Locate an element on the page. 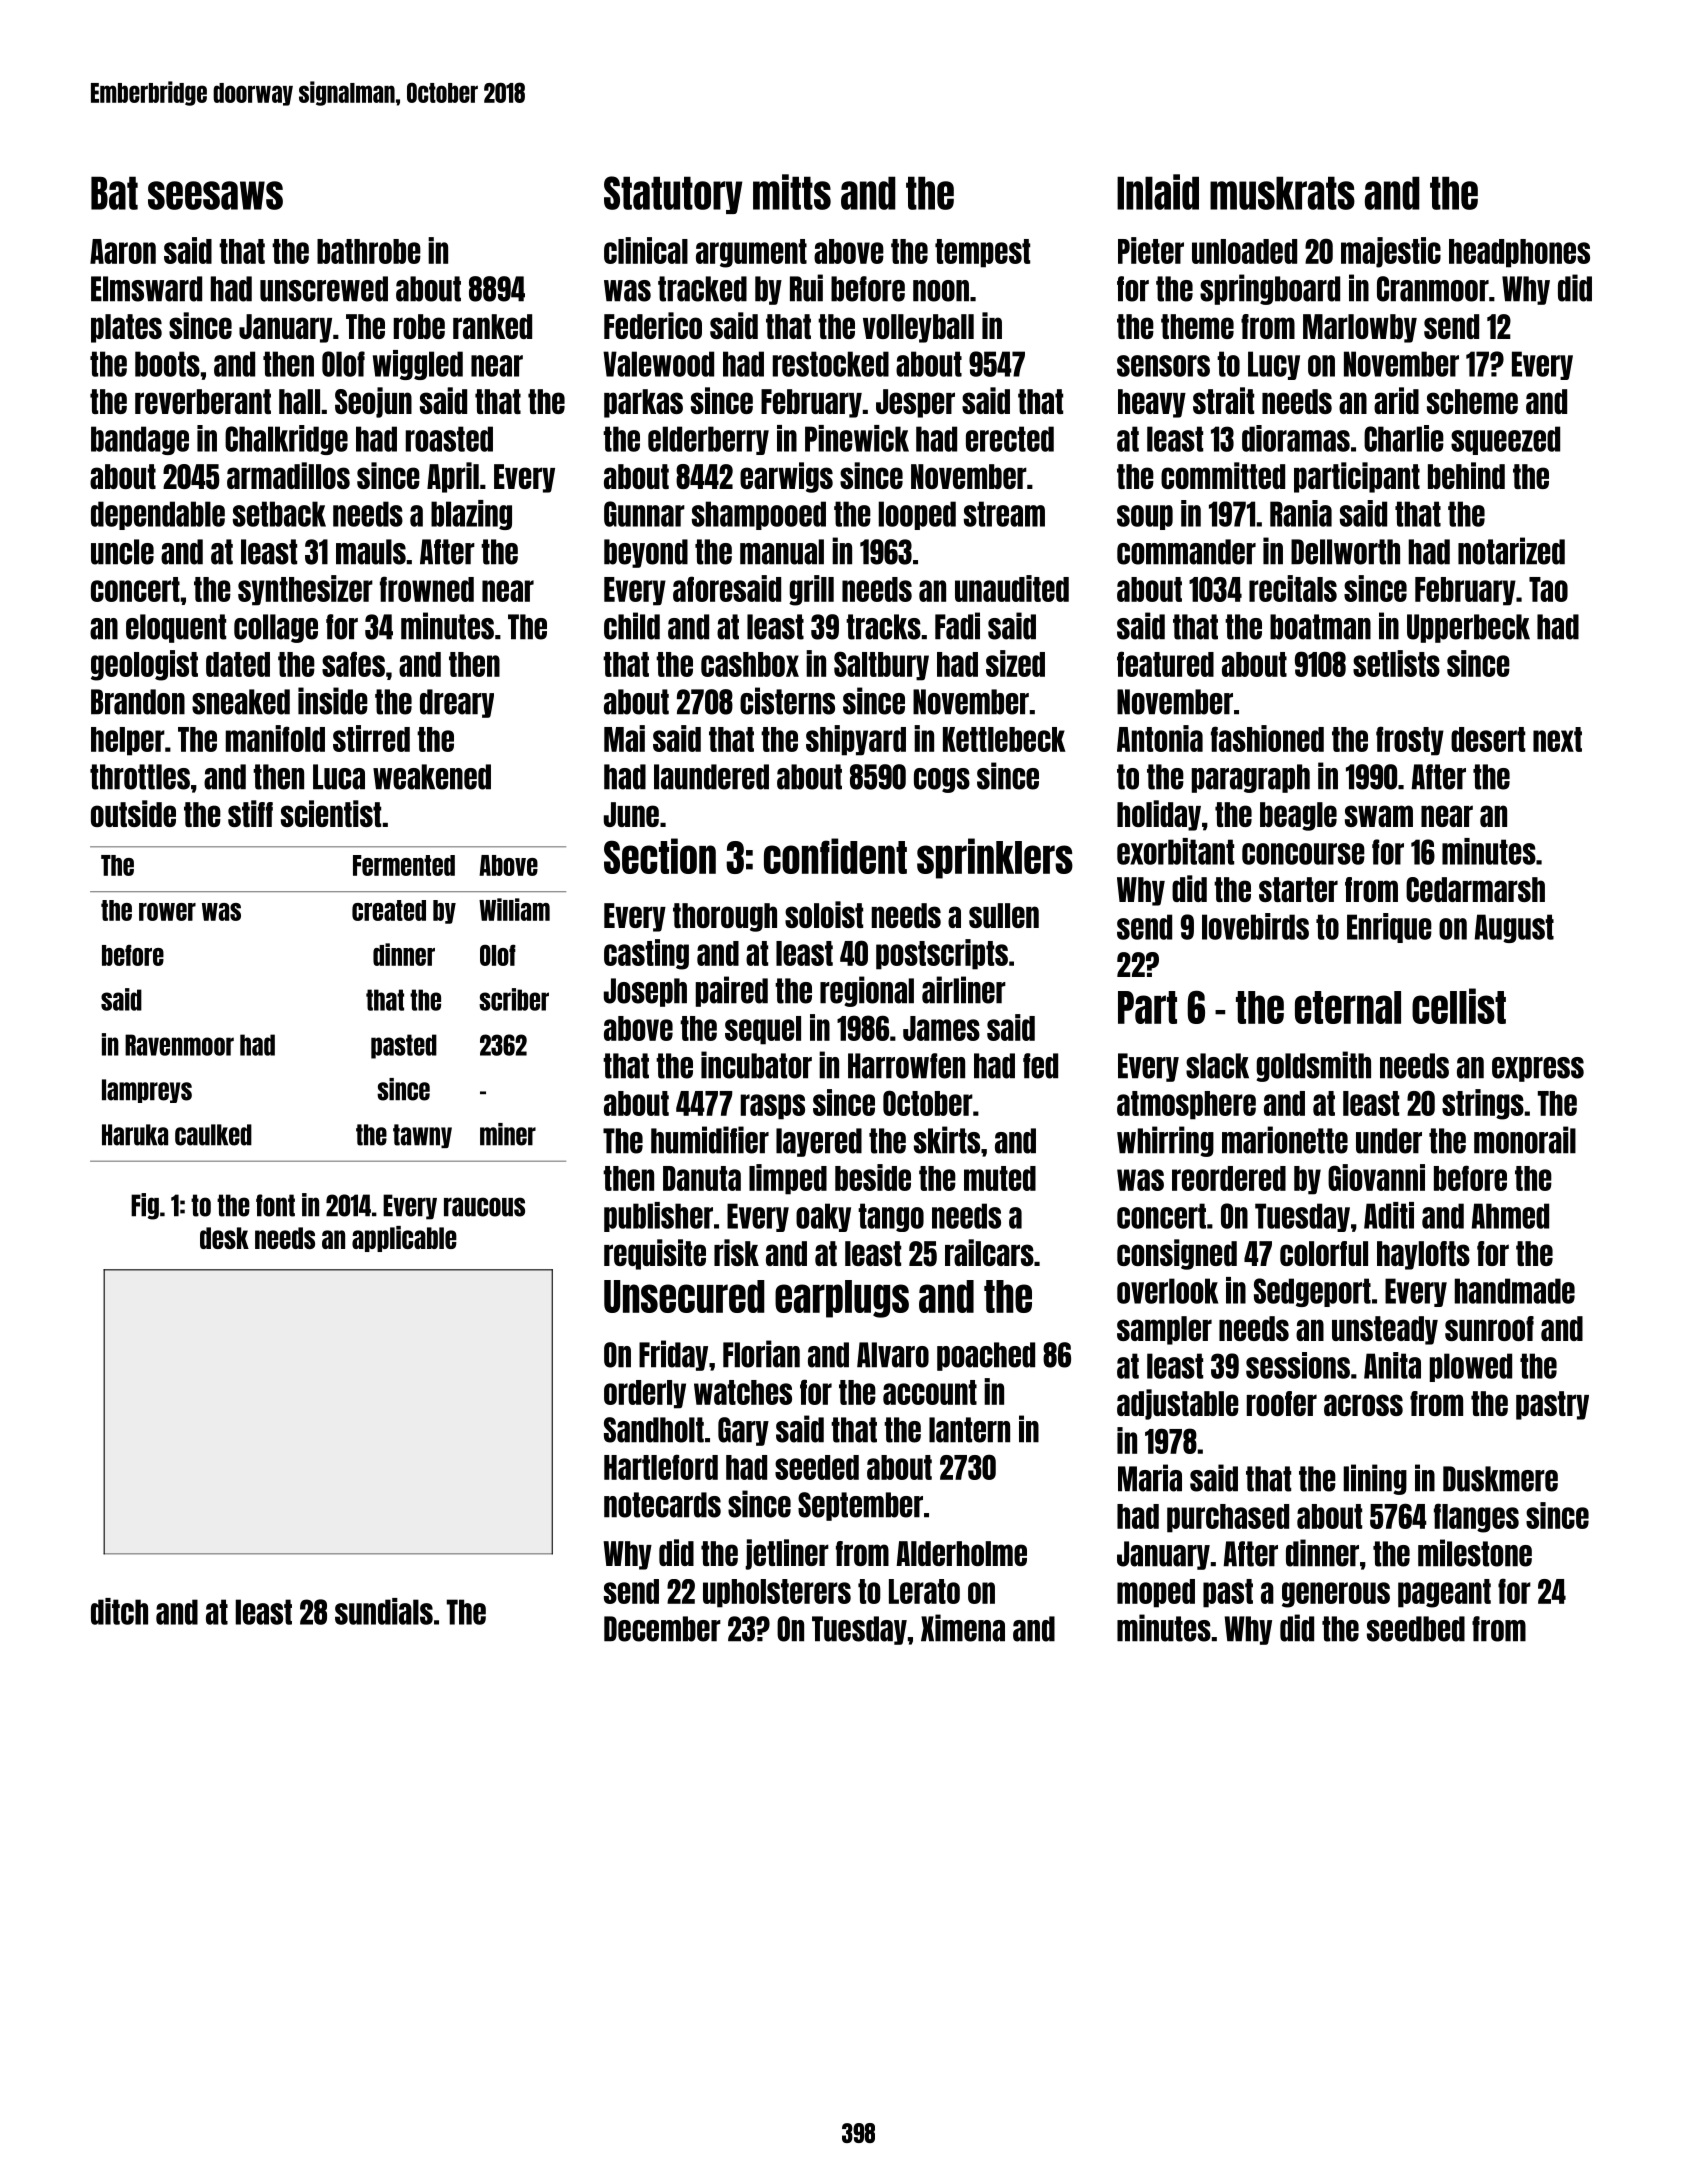  elderberry is located at coordinates (708, 440).
